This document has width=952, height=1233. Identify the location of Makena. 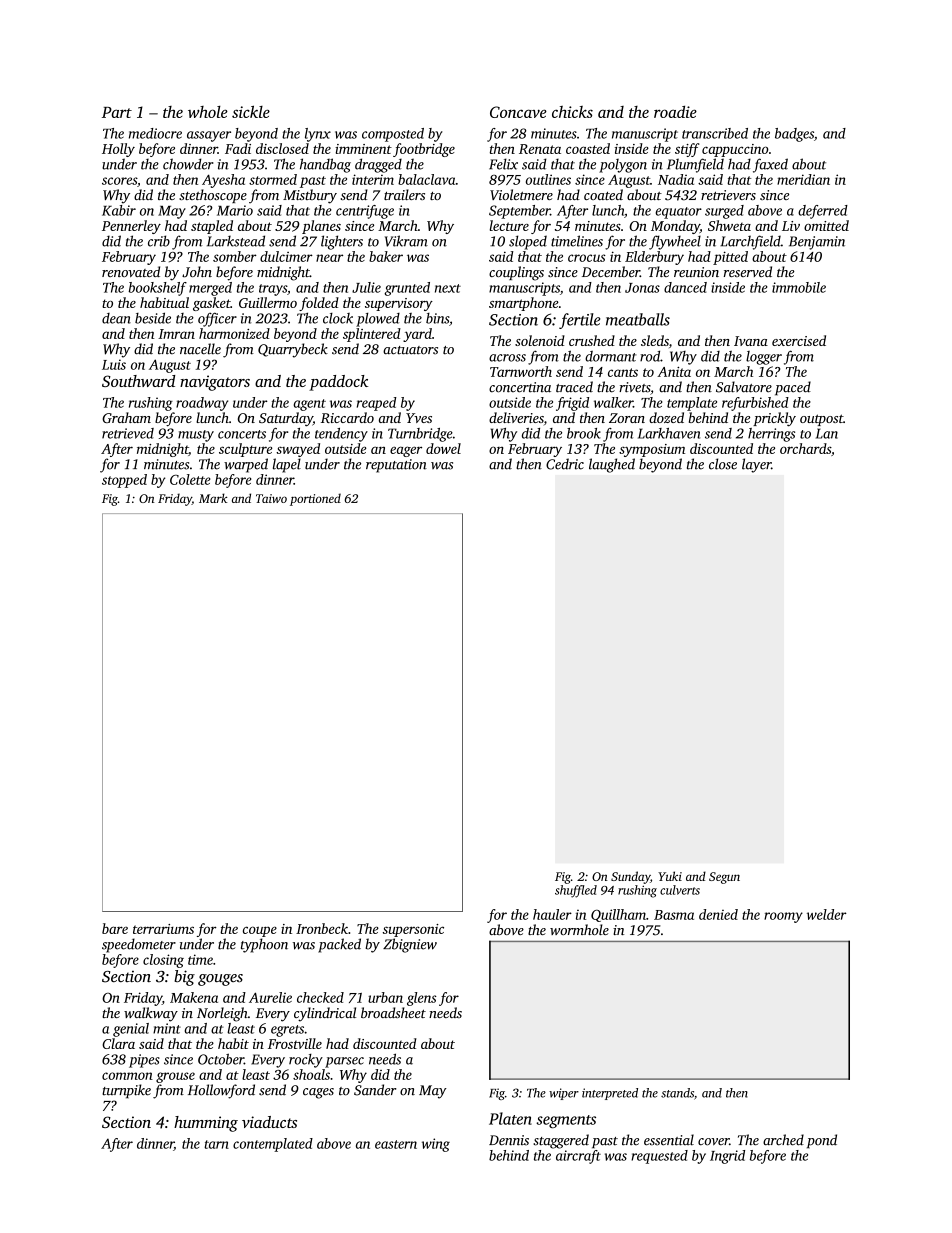
(194, 997).
